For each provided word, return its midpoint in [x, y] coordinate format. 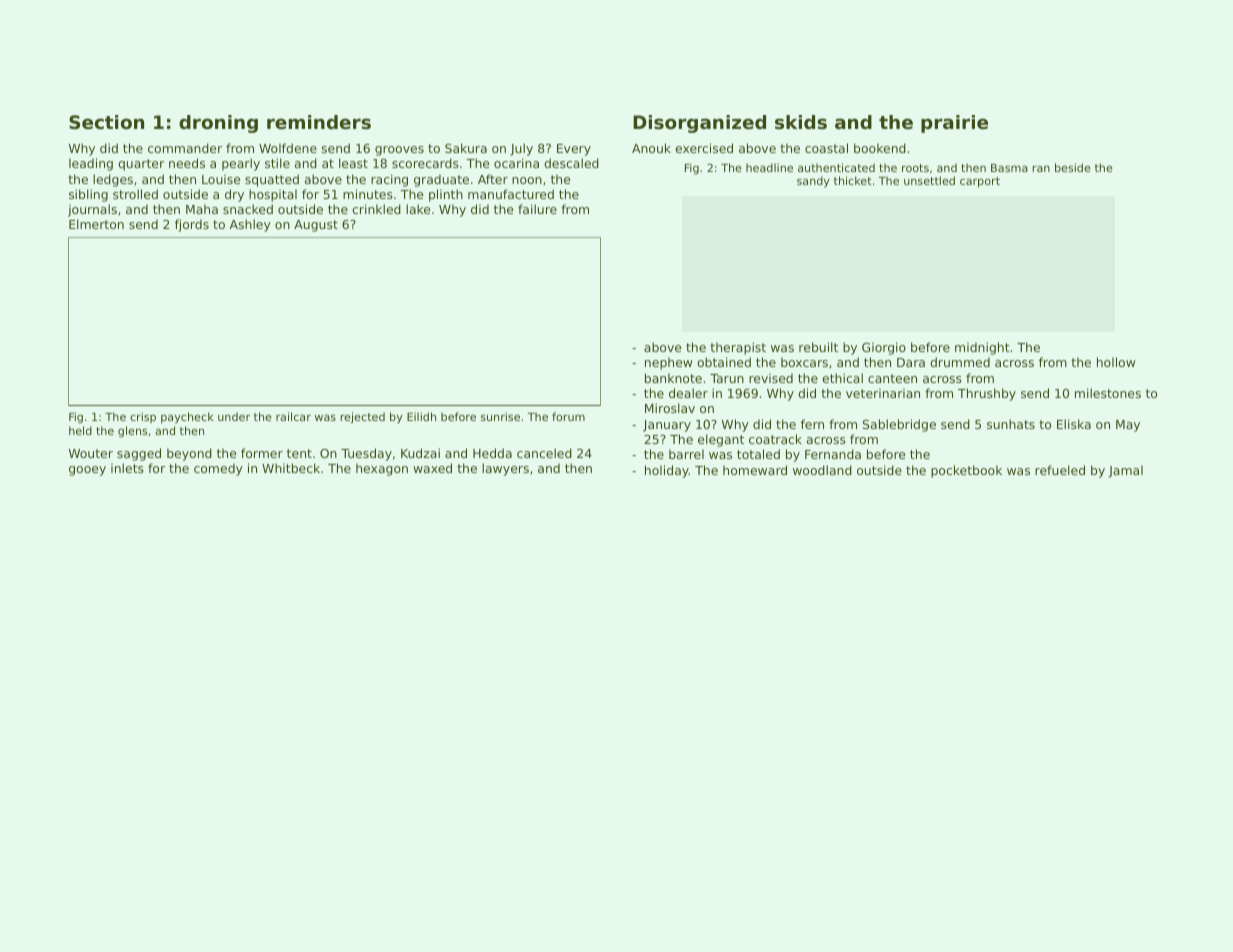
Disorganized [699, 124]
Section [106, 122]
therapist [738, 348]
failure [537, 209]
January [667, 426]
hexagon [382, 469]
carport [980, 182]
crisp [143, 417]
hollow [1116, 362]
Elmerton [96, 224]
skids [801, 122]
